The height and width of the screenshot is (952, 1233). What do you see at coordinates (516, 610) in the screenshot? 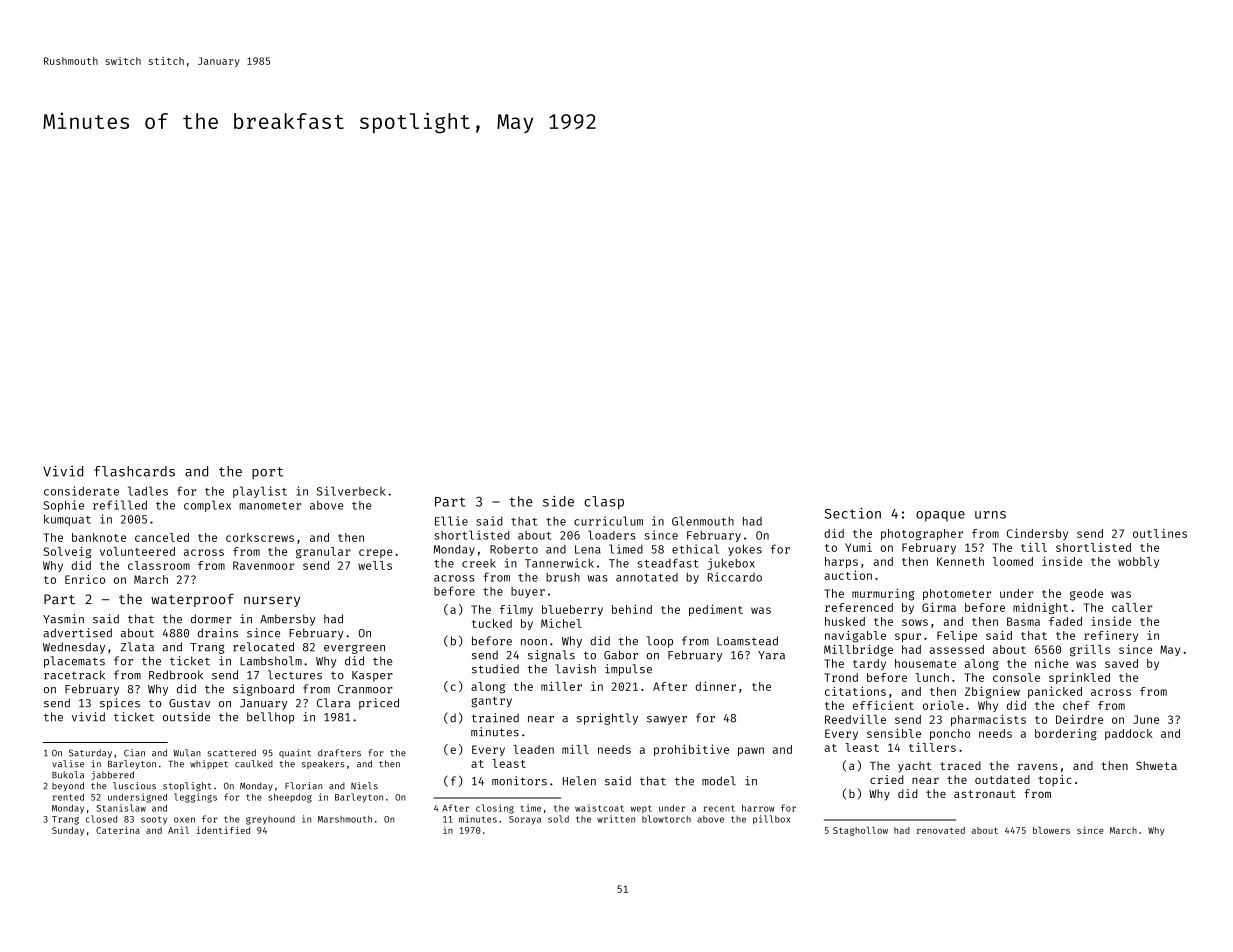
I see `filmy` at bounding box center [516, 610].
